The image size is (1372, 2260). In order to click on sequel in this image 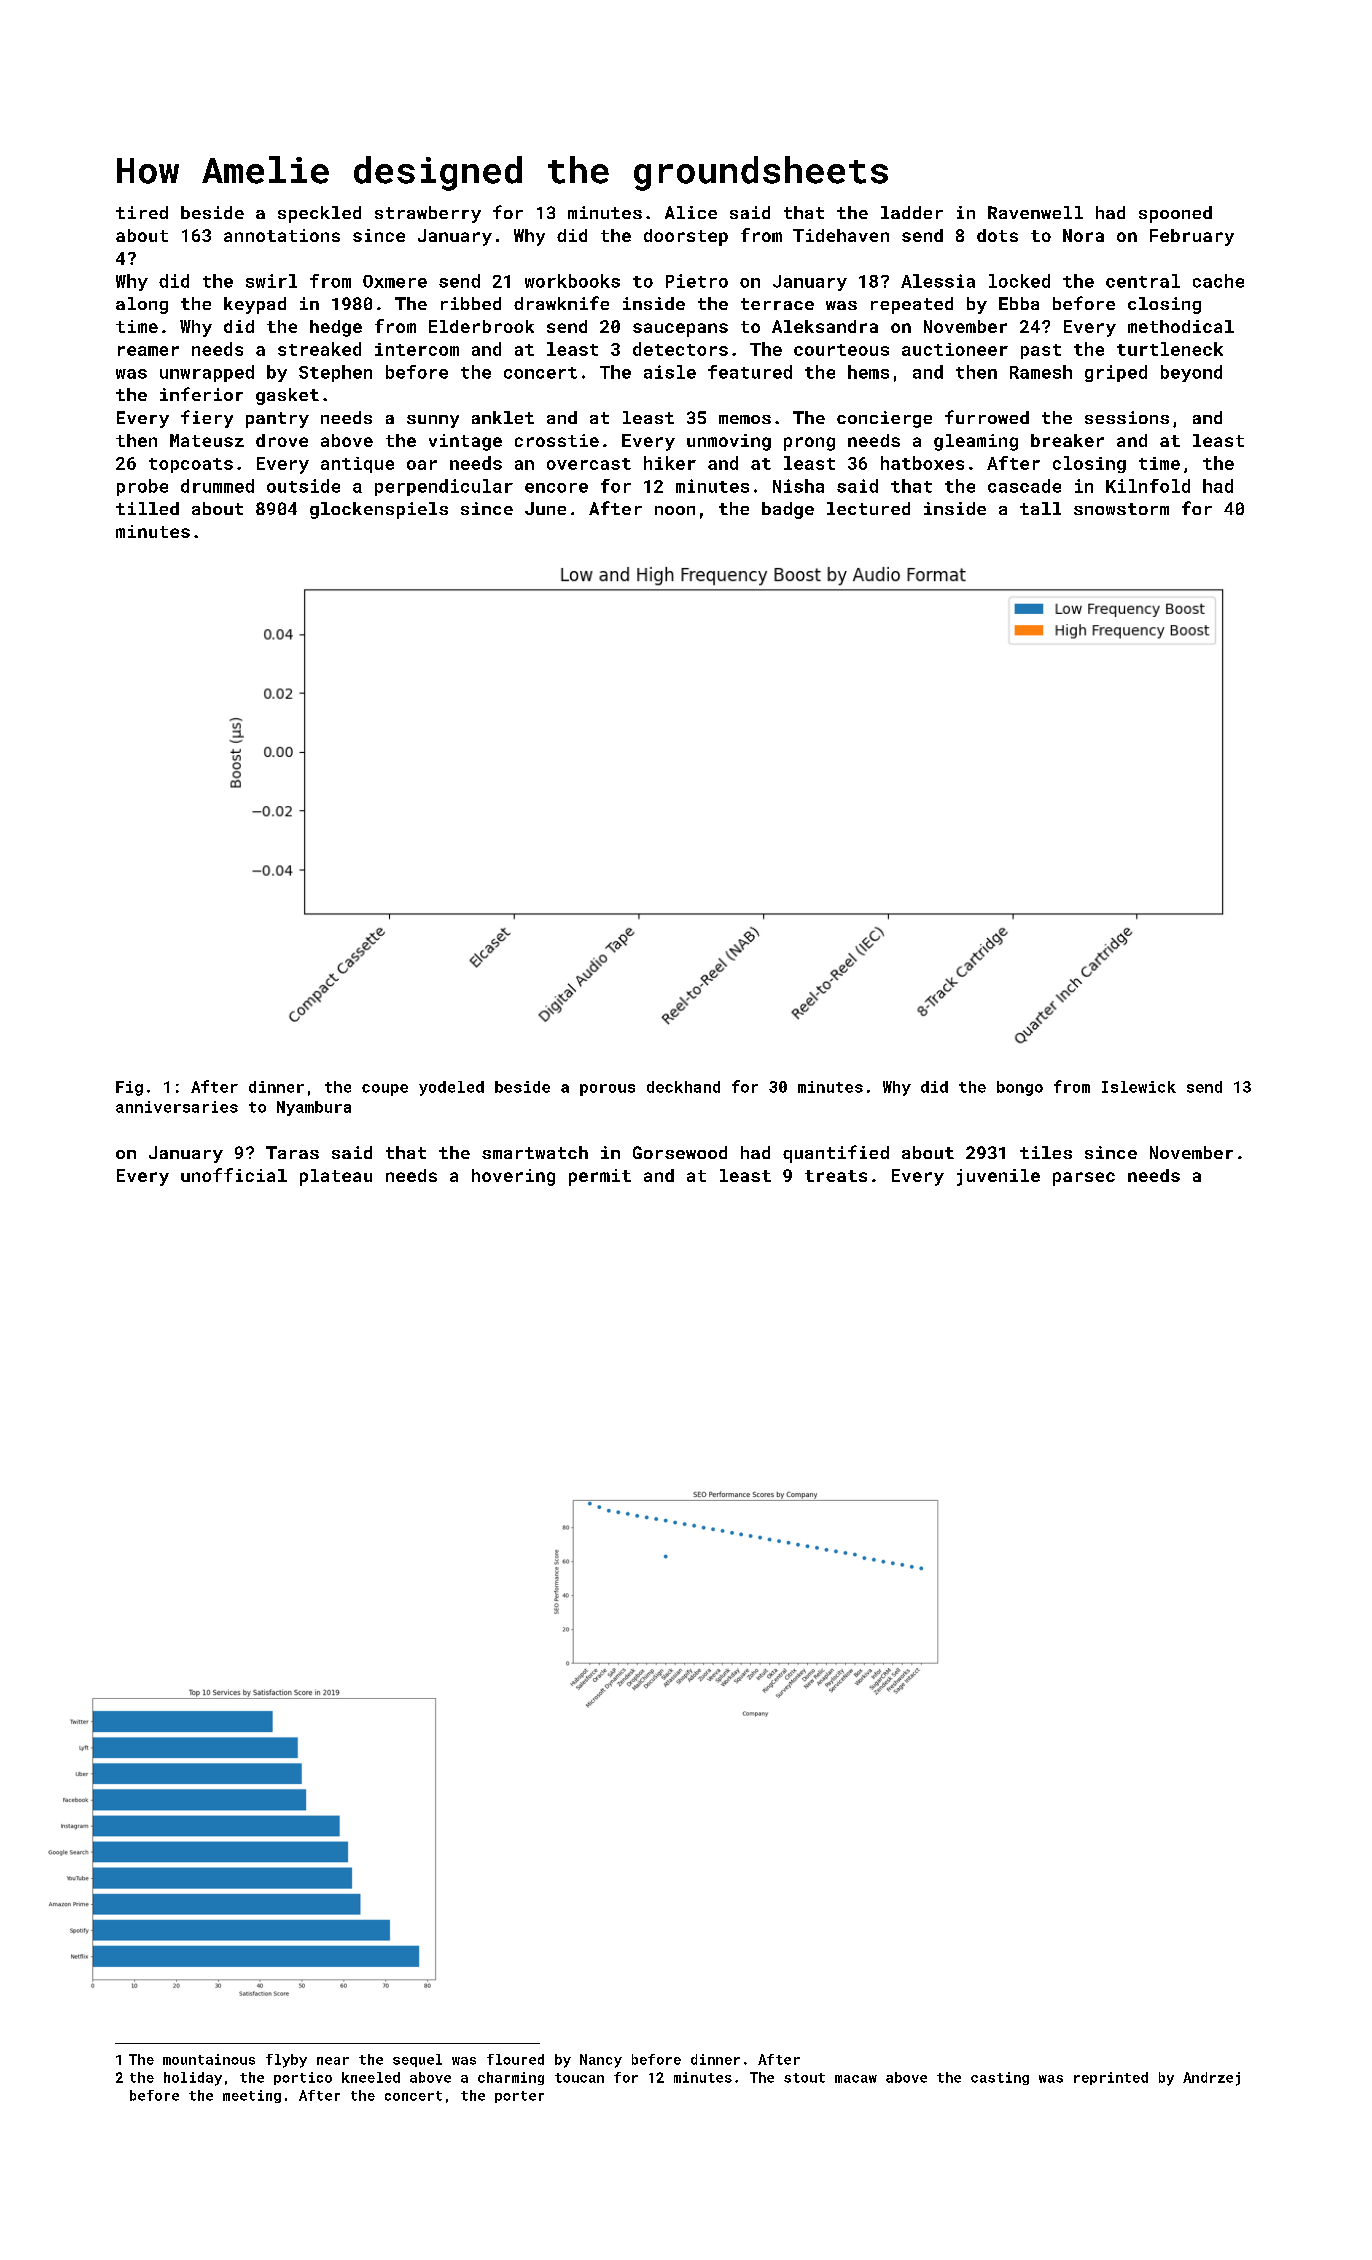, I will do `click(417, 2060)`.
